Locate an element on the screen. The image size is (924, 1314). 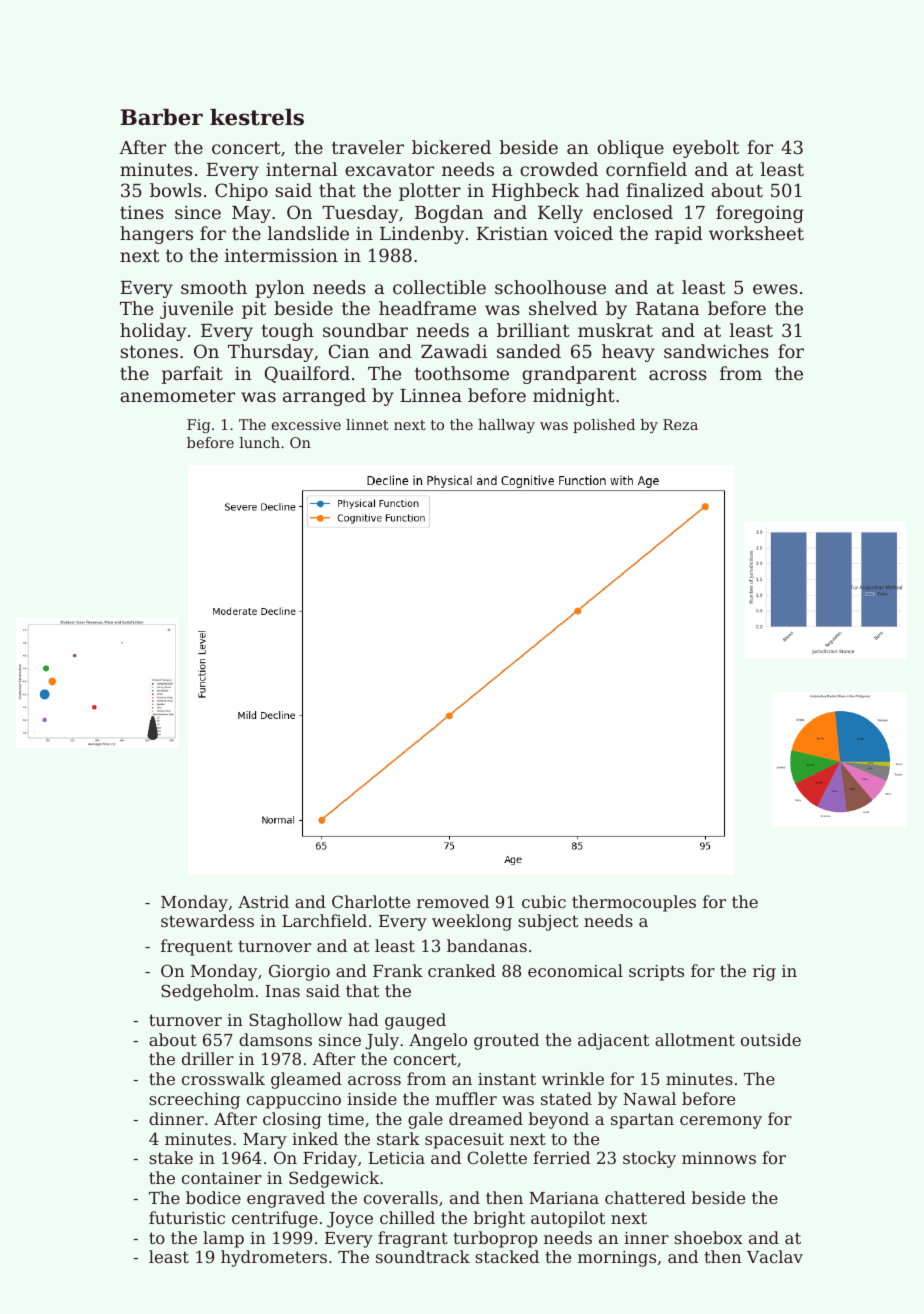
landslide is located at coordinates (308, 233).
